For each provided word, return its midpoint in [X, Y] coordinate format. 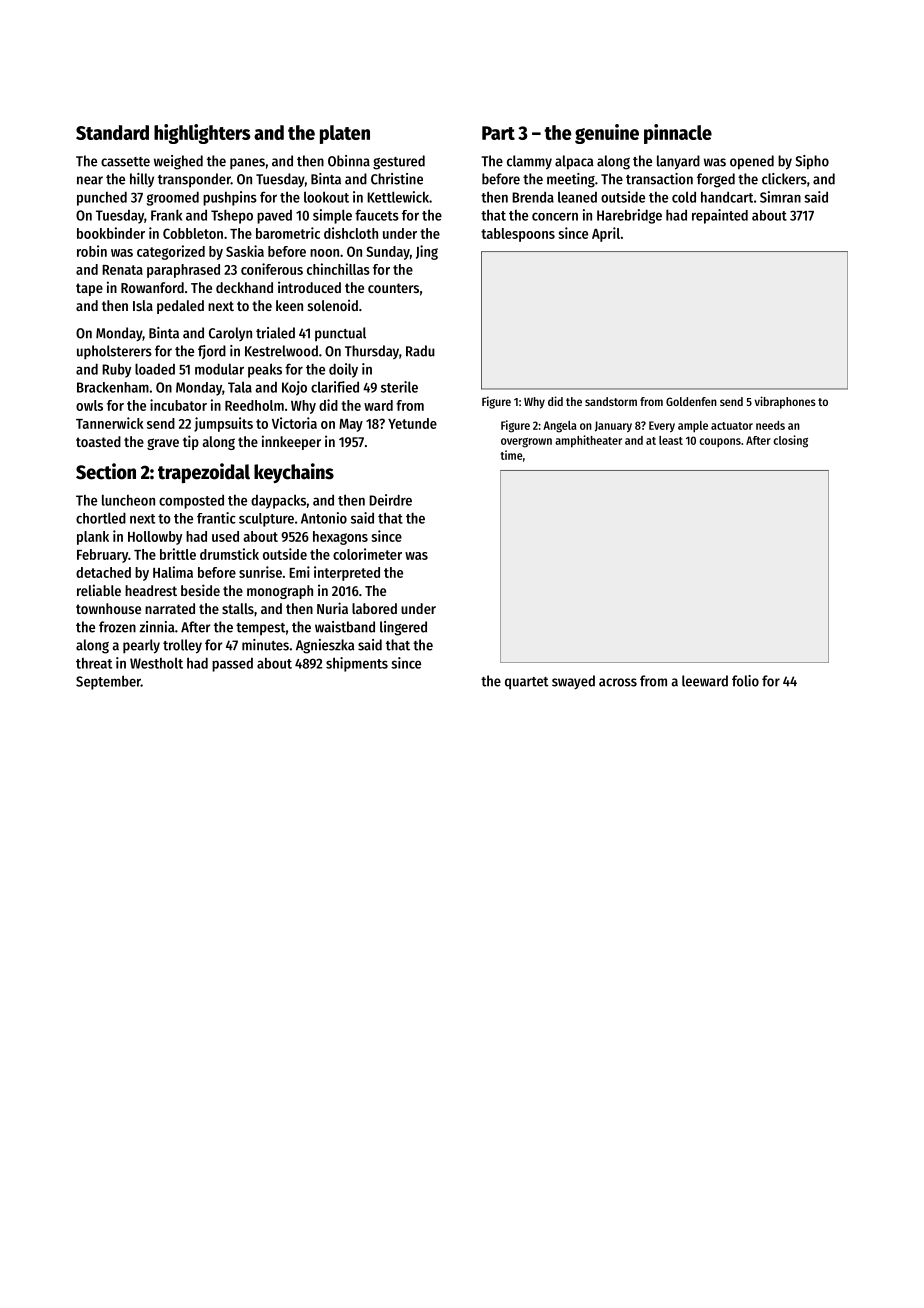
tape [89, 289]
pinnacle [678, 134]
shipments [357, 664]
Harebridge [629, 216]
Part [498, 133]
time [512, 455]
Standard [112, 132]
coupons [720, 442]
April [606, 234]
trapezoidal [204, 473]
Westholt [156, 663]
